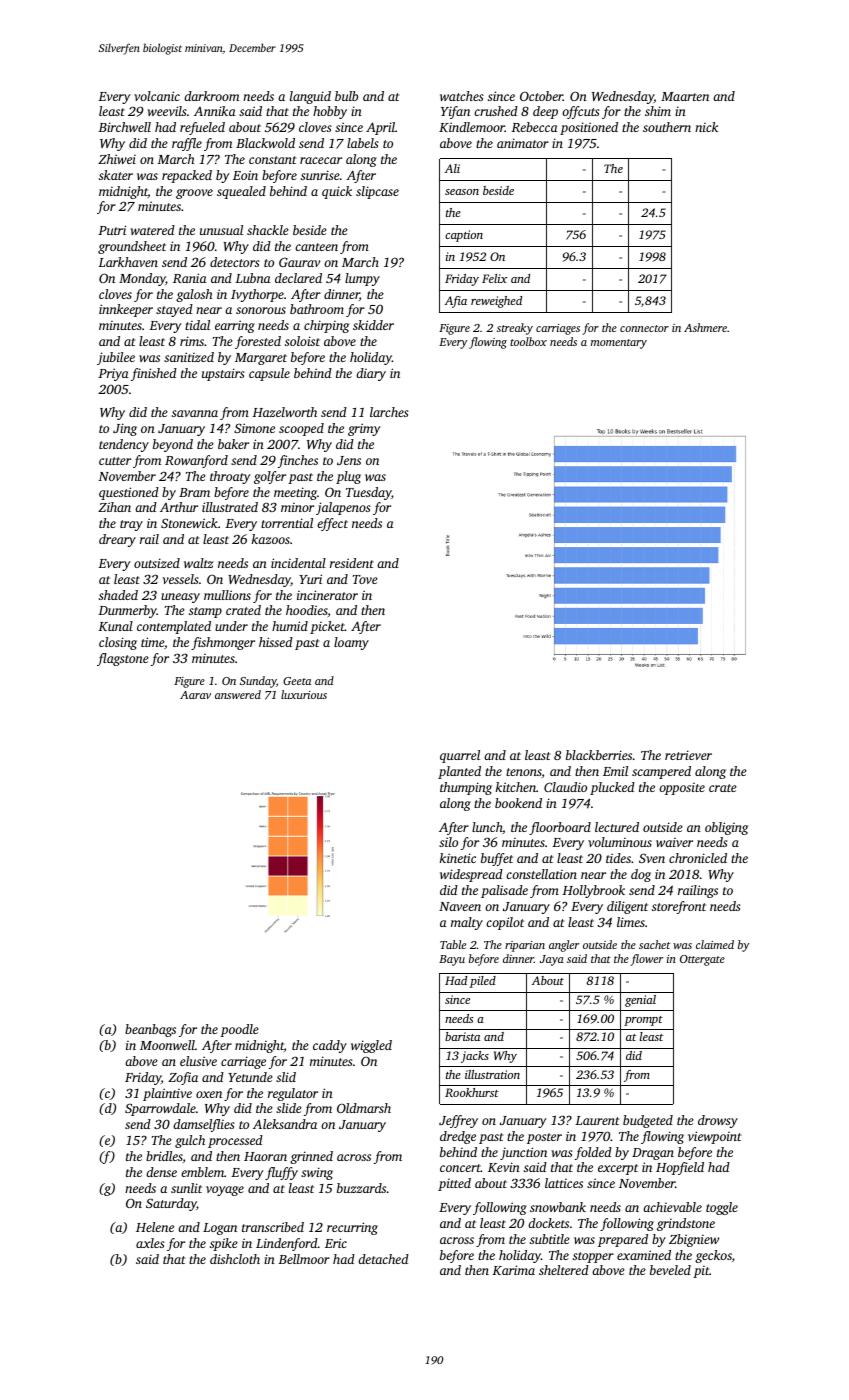 The height and width of the image is (1400, 849). Describe the element at coordinates (150, 1030) in the image. I see `beanbags` at that location.
